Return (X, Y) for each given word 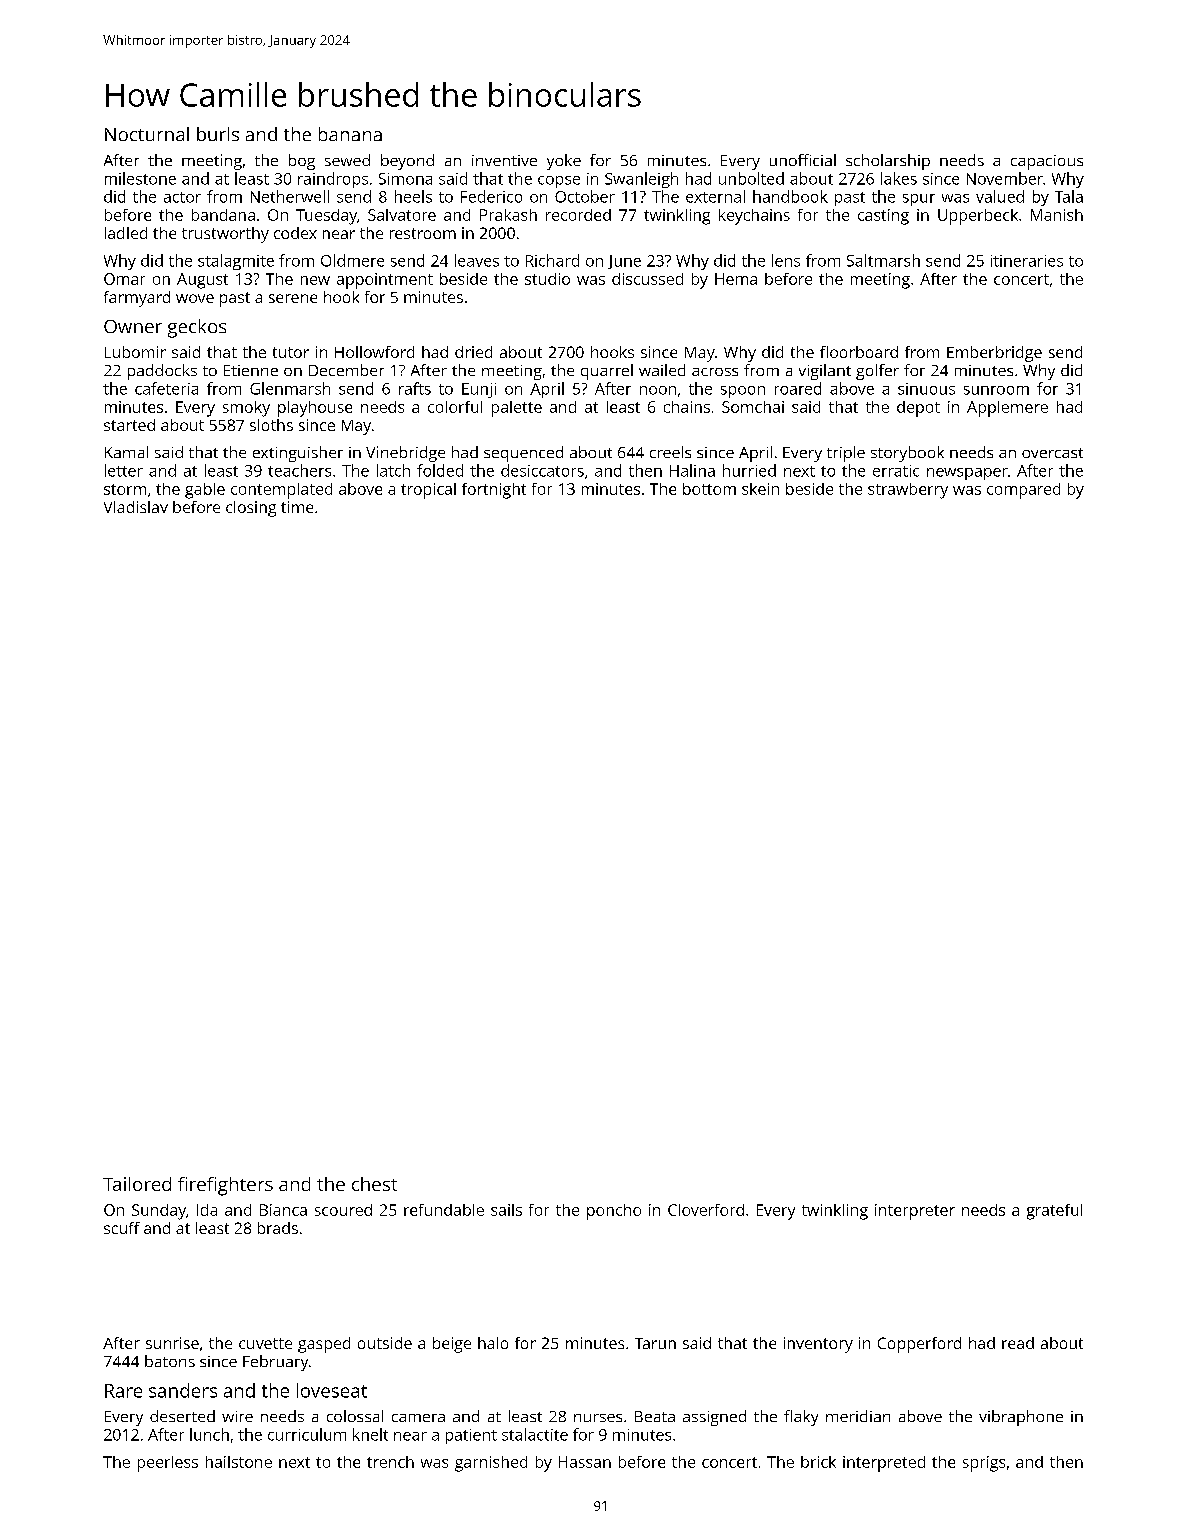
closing (251, 509)
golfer (877, 372)
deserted (182, 1416)
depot (918, 409)
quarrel (607, 372)
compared (1023, 491)
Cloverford (706, 1210)
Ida (207, 1210)
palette (517, 409)
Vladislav (136, 507)
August (202, 281)
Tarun (655, 1343)
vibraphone (1021, 1418)
